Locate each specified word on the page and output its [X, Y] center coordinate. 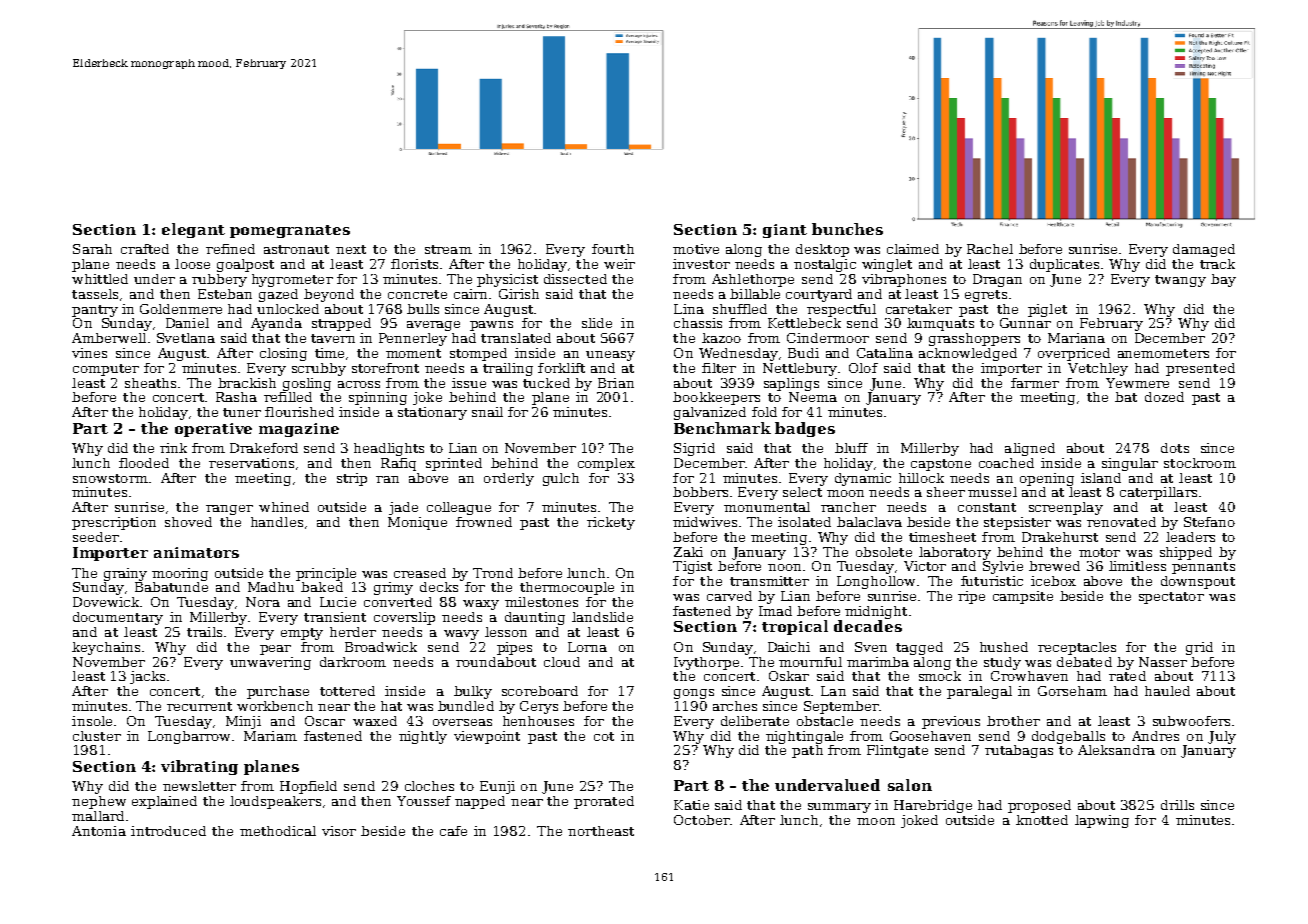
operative [213, 430]
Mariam [270, 736]
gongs [694, 694]
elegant [193, 230]
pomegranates [290, 231]
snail [487, 412]
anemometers [1163, 353]
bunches [847, 229]
